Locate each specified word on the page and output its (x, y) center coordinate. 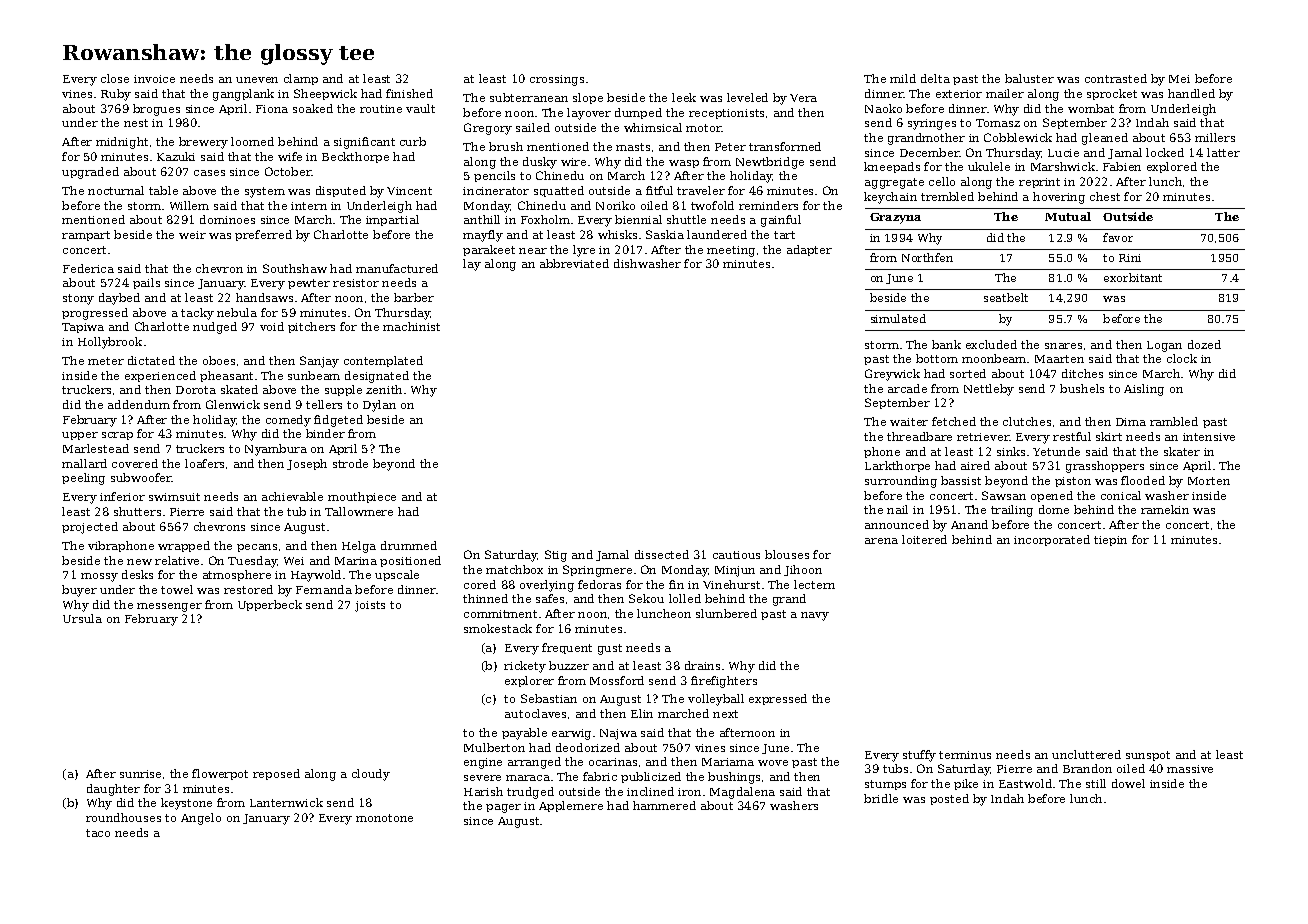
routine (381, 109)
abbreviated (574, 263)
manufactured (397, 268)
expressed (778, 699)
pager (503, 808)
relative (177, 560)
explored (1172, 167)
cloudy (371, 775)
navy (815, 616)
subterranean (529, 97)
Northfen (927, 257)
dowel (1128, 783)
